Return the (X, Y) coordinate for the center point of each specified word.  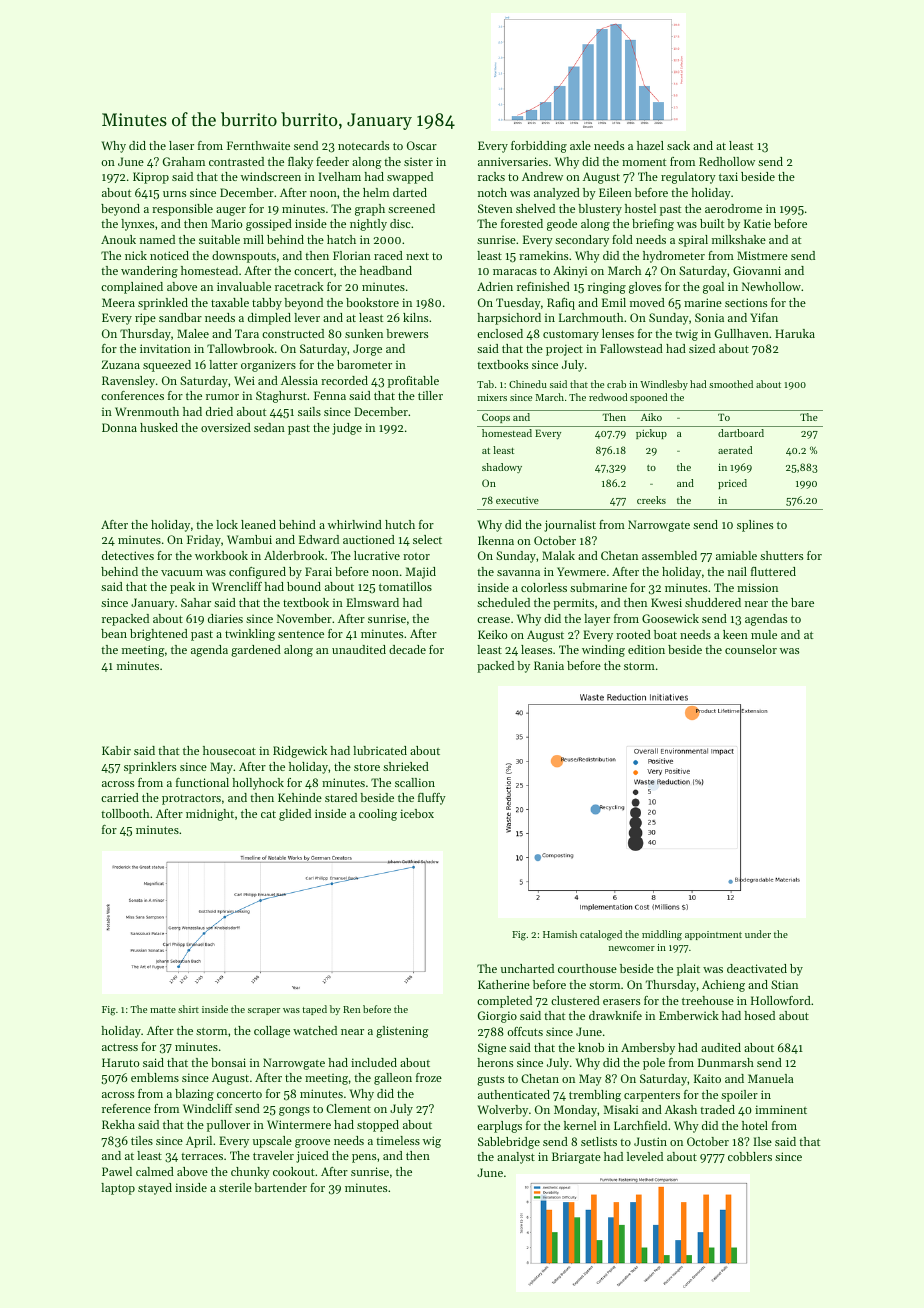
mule (764, 634)
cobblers (750, 1156)
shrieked (406, 766)
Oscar (422, 145)
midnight (210, 815)
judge (347, 429)
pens (364, 1158)
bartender (280, 1187)
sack (678, 145)
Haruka (795, 333)
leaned (258, 524)
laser (181, 145)
